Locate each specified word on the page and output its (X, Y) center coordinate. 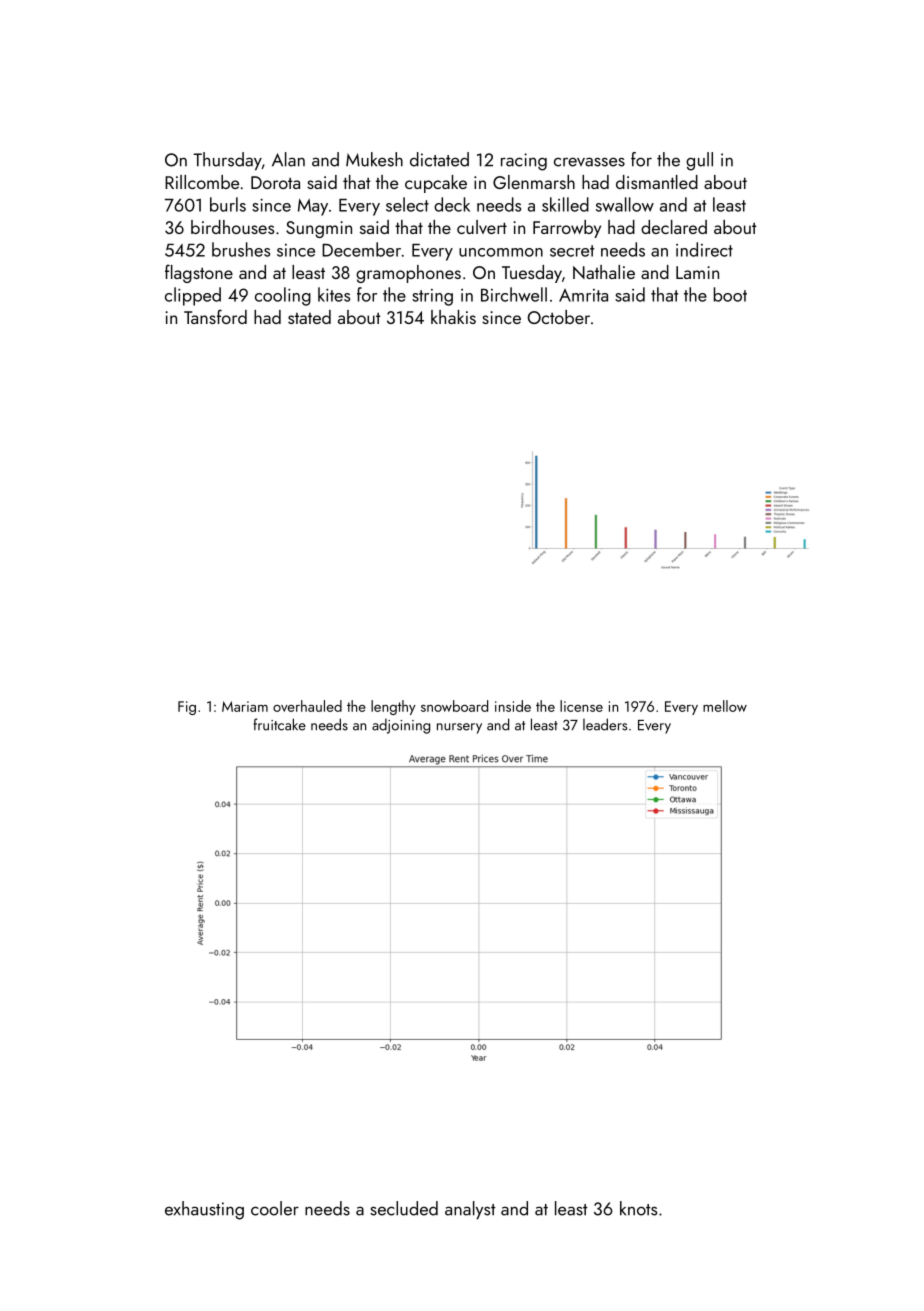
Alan (288, 159)
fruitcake (280, 724)
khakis (453, 317)
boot (730, 294)
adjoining (401, 726)
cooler (275, 1208)
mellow (725, 706)
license (581, 706)
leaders (605, 724)
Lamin (697, 272)
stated (309, 317)
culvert (482, 227)
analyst (470, 1210)
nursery (459, 728)
